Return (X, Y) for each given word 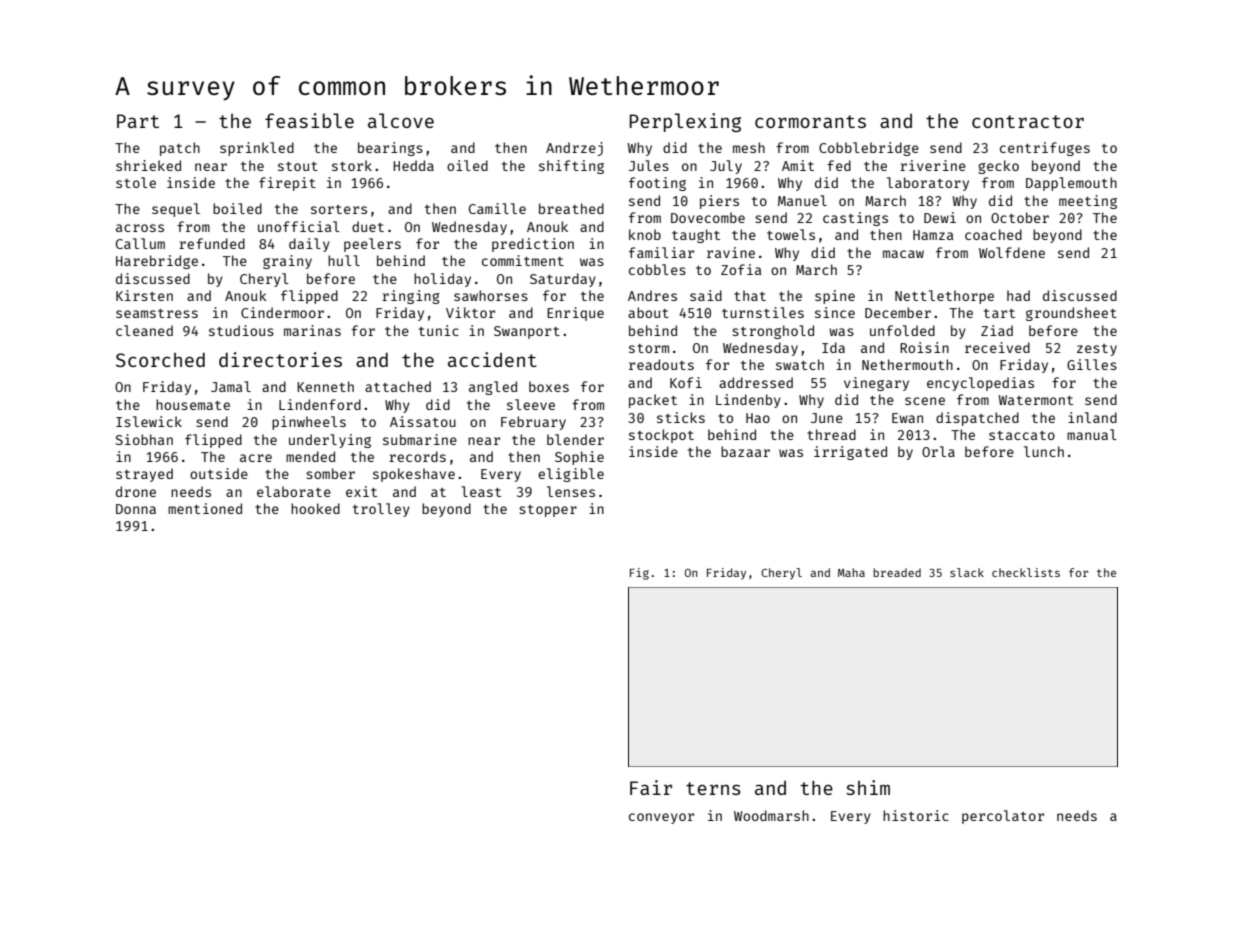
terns (713, 788)
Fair (651, 787)
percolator (1003, 817)
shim (868, 787)
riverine (933, 165)
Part (138, 121)
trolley (381, 510)
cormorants (810, 121)
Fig (639, 574)
